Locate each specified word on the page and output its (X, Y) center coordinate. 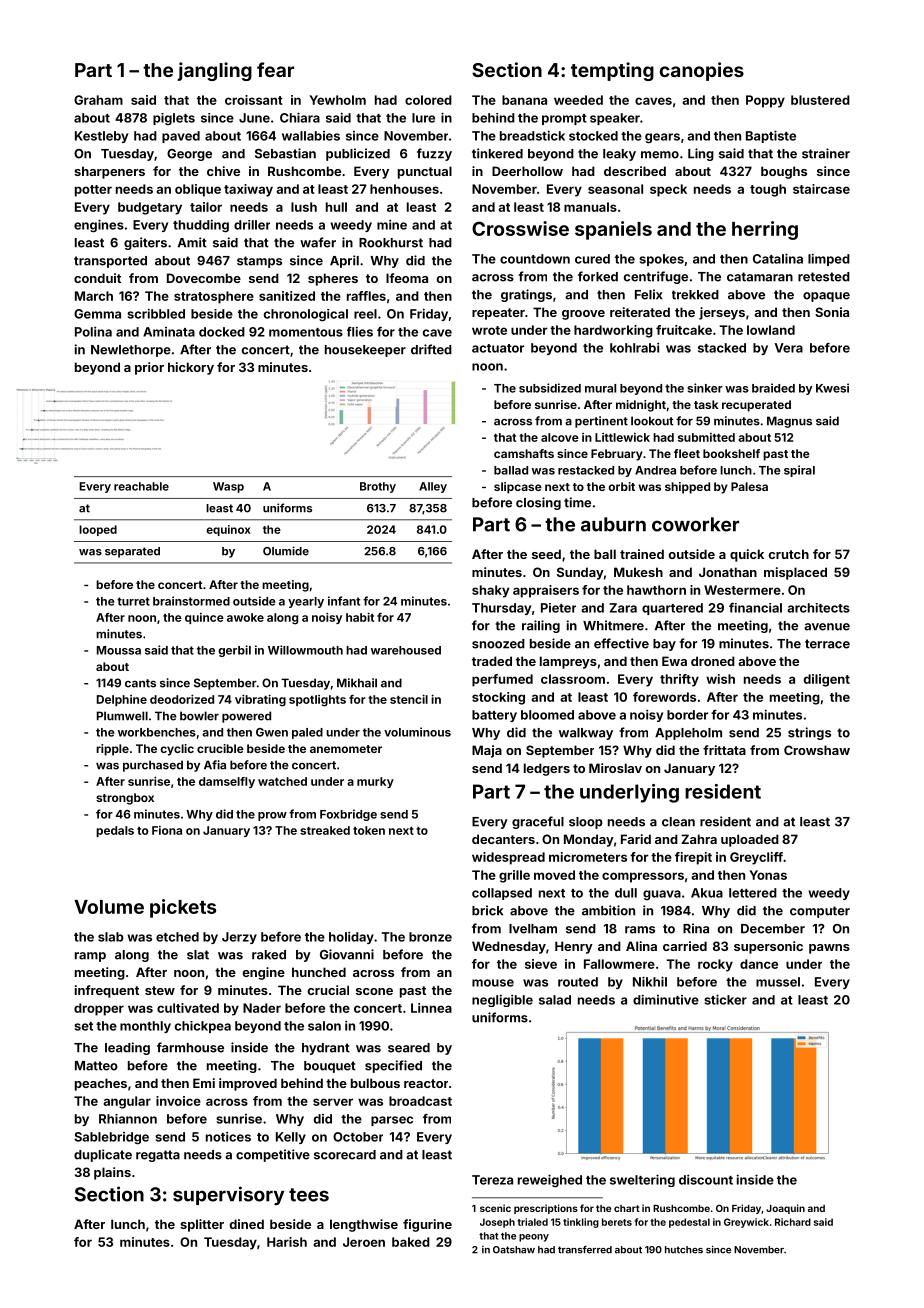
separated (132, 552)
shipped (687, 488)
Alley (433, 487)
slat (198, 955)
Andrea (655, 470)
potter (93, 191)
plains (112, 1173)
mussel (778, 982)
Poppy (765, 101)
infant (344, 601)
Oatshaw (514, 1250)
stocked (593, 136)
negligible (502, 1000)
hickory (191, 368)
